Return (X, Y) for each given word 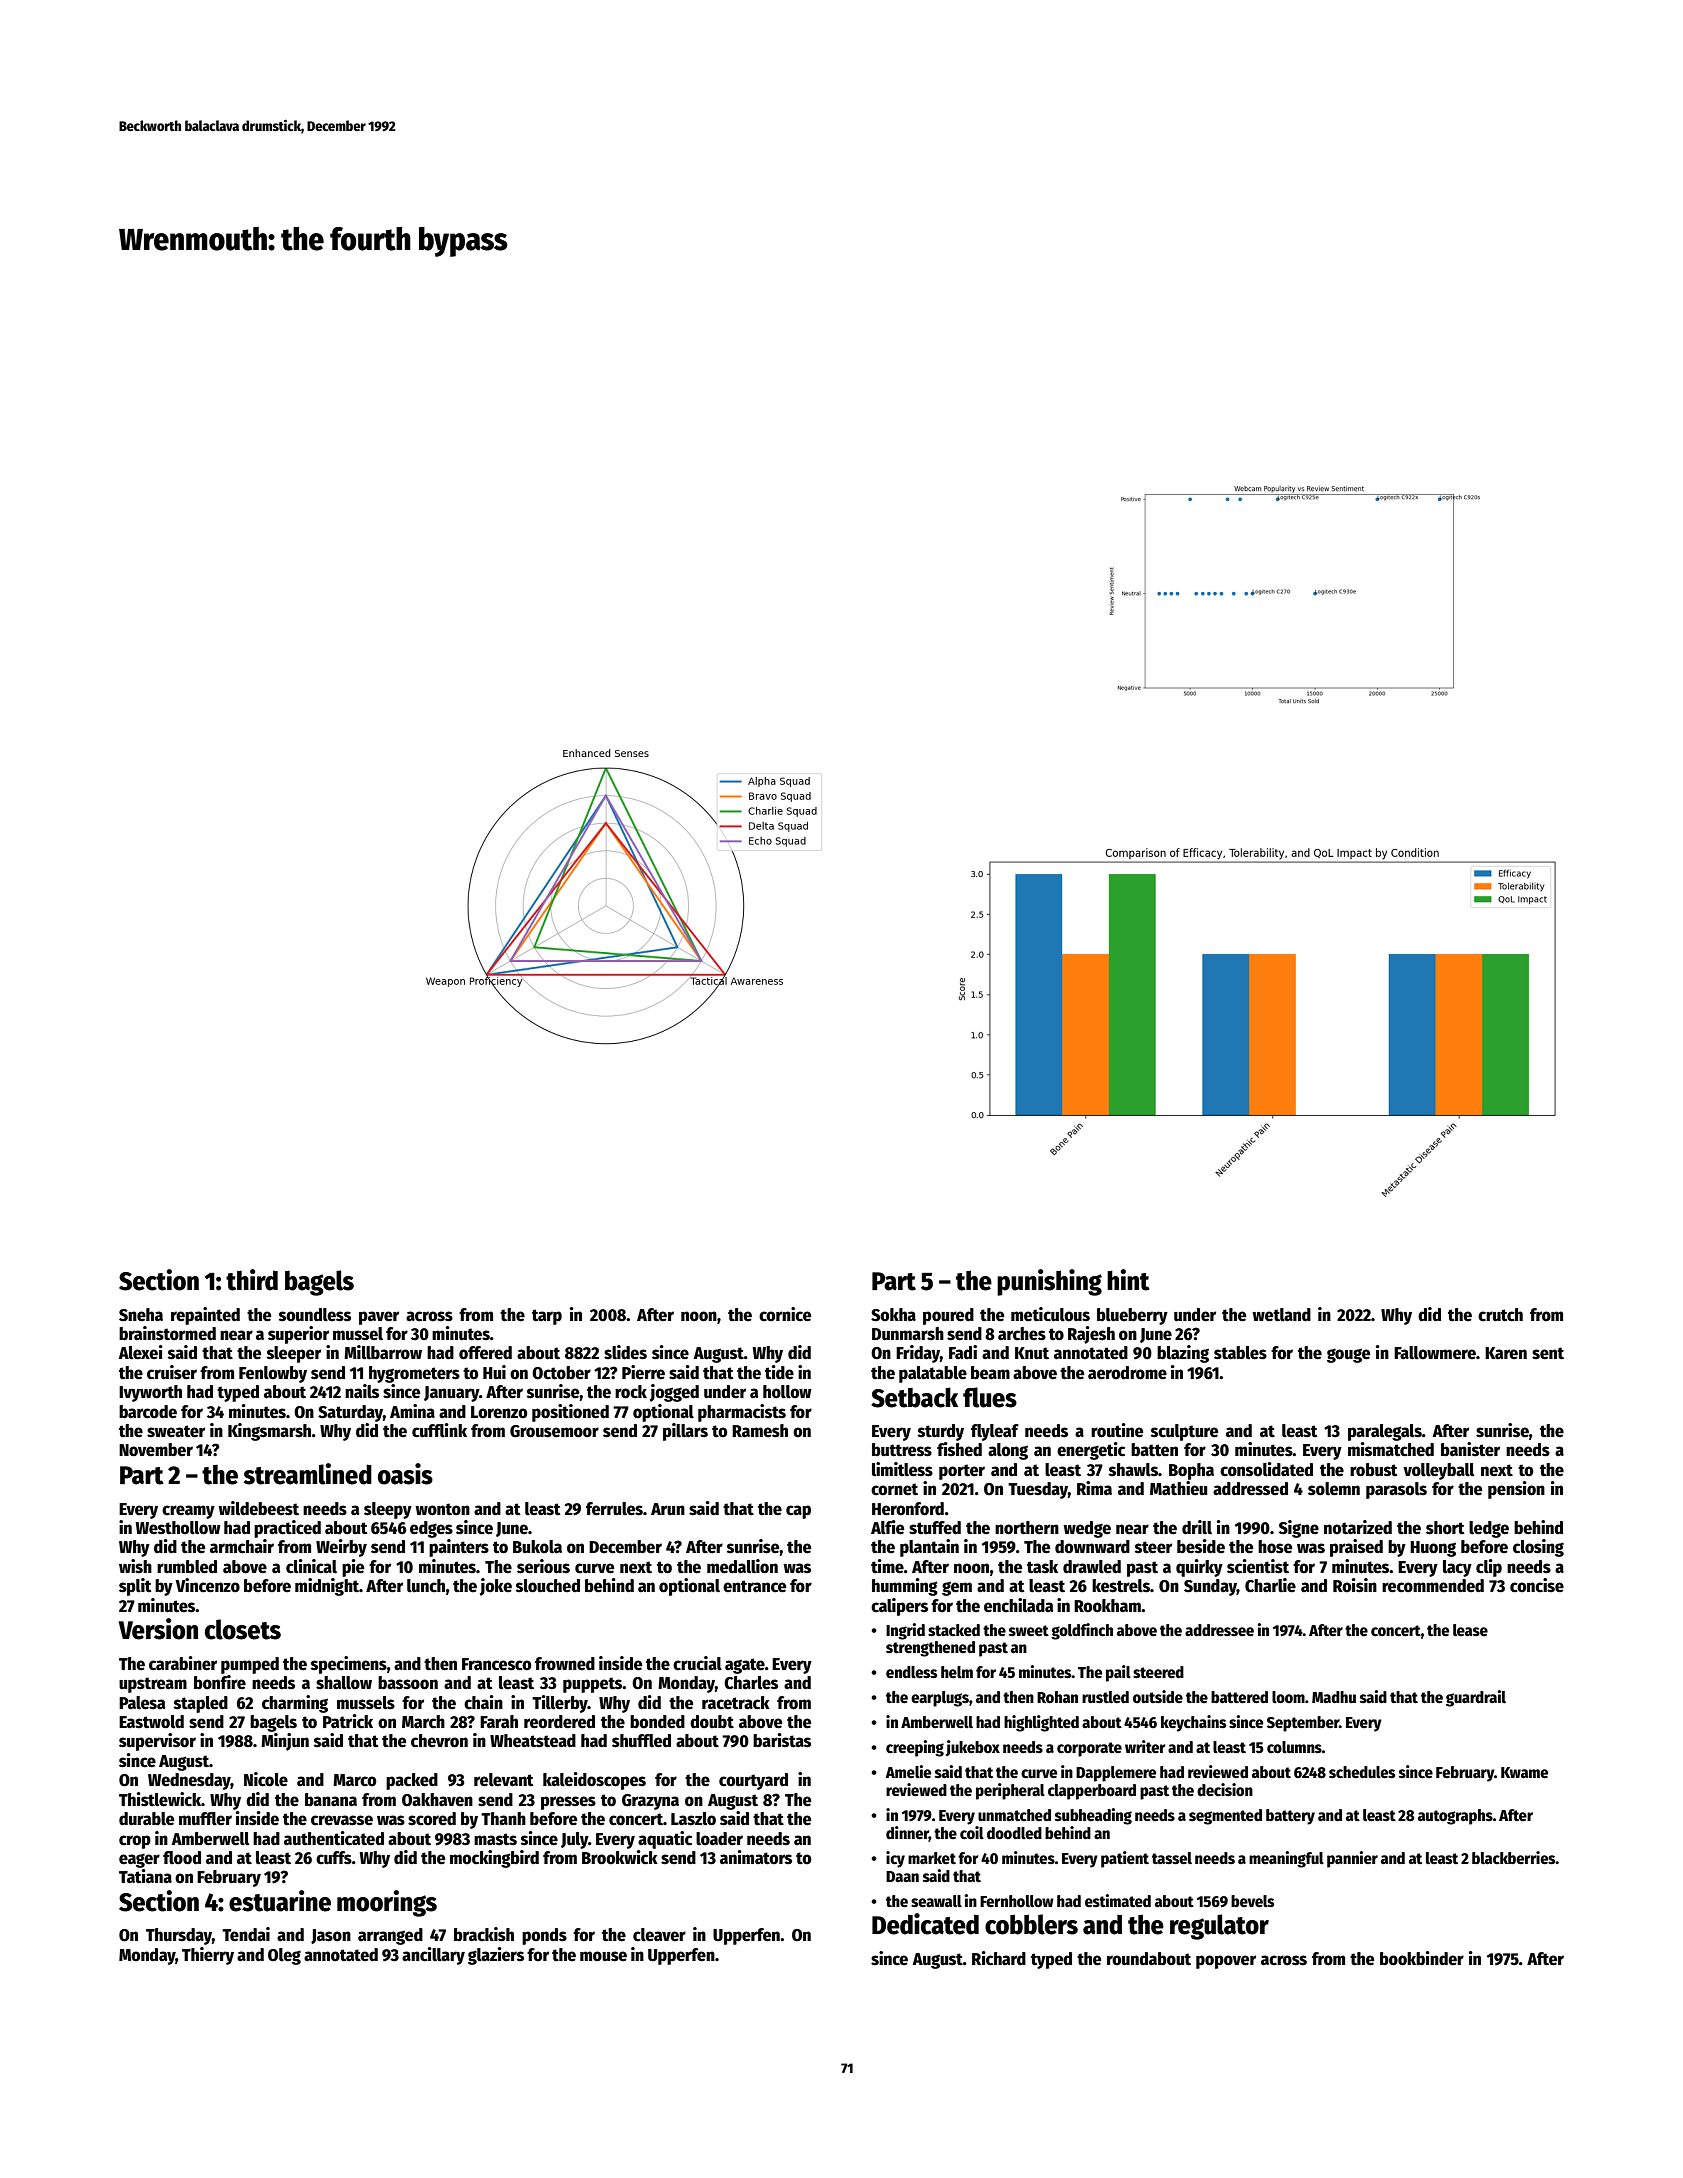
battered (1239, 1697)
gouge (1348, 1355)
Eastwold (151, 1722)
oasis (405, 1474)
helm (957, 1672)
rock (631, 1392)
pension (1516, 1490)
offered (485, 1353)
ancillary (433, 1956)
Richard (999, 1958)
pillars (685, 1432)
